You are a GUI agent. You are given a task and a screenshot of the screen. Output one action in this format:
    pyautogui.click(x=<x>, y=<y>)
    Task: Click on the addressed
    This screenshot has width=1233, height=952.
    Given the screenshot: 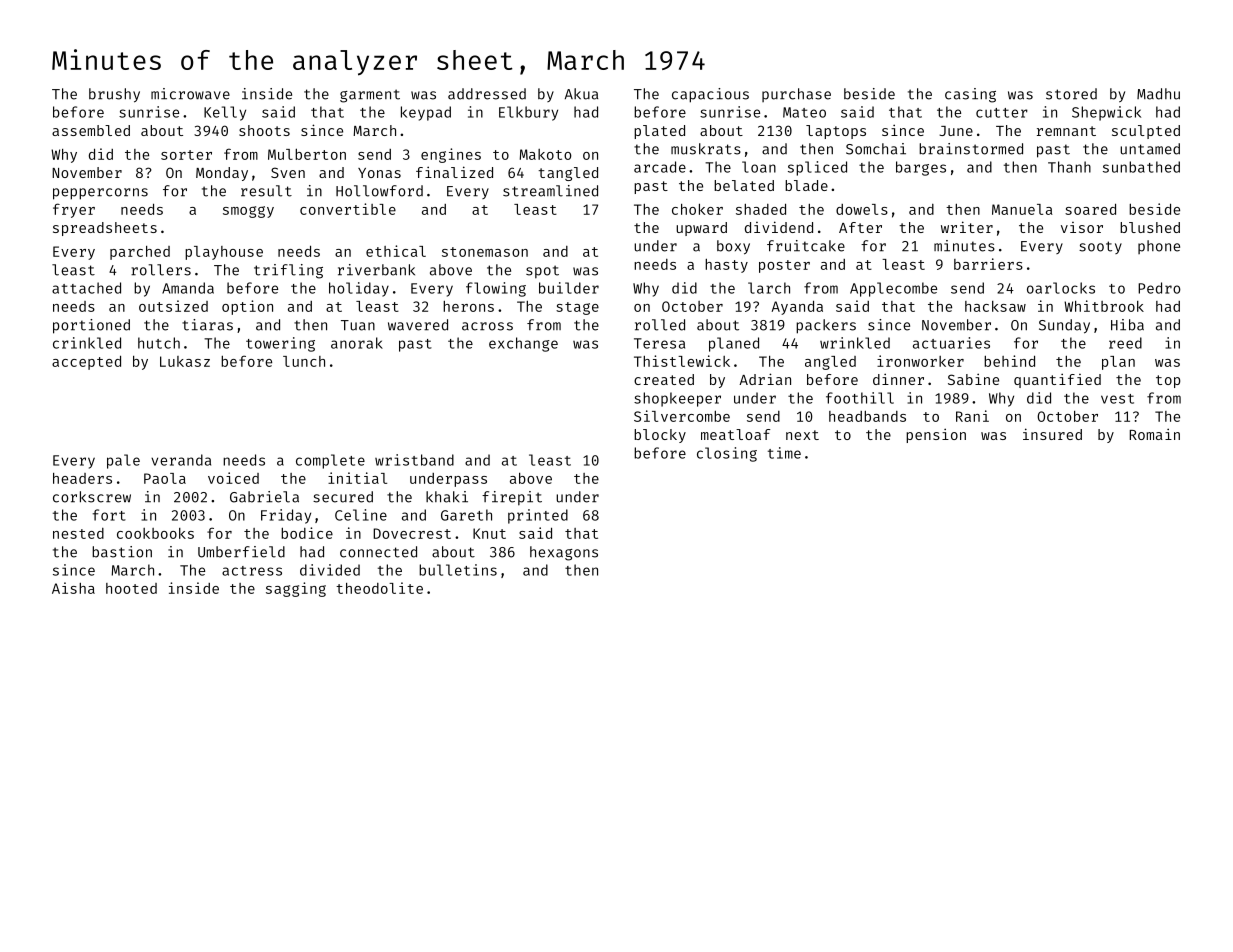 What is the action you would take?
    pyautogui.click(x=487, y=94)
